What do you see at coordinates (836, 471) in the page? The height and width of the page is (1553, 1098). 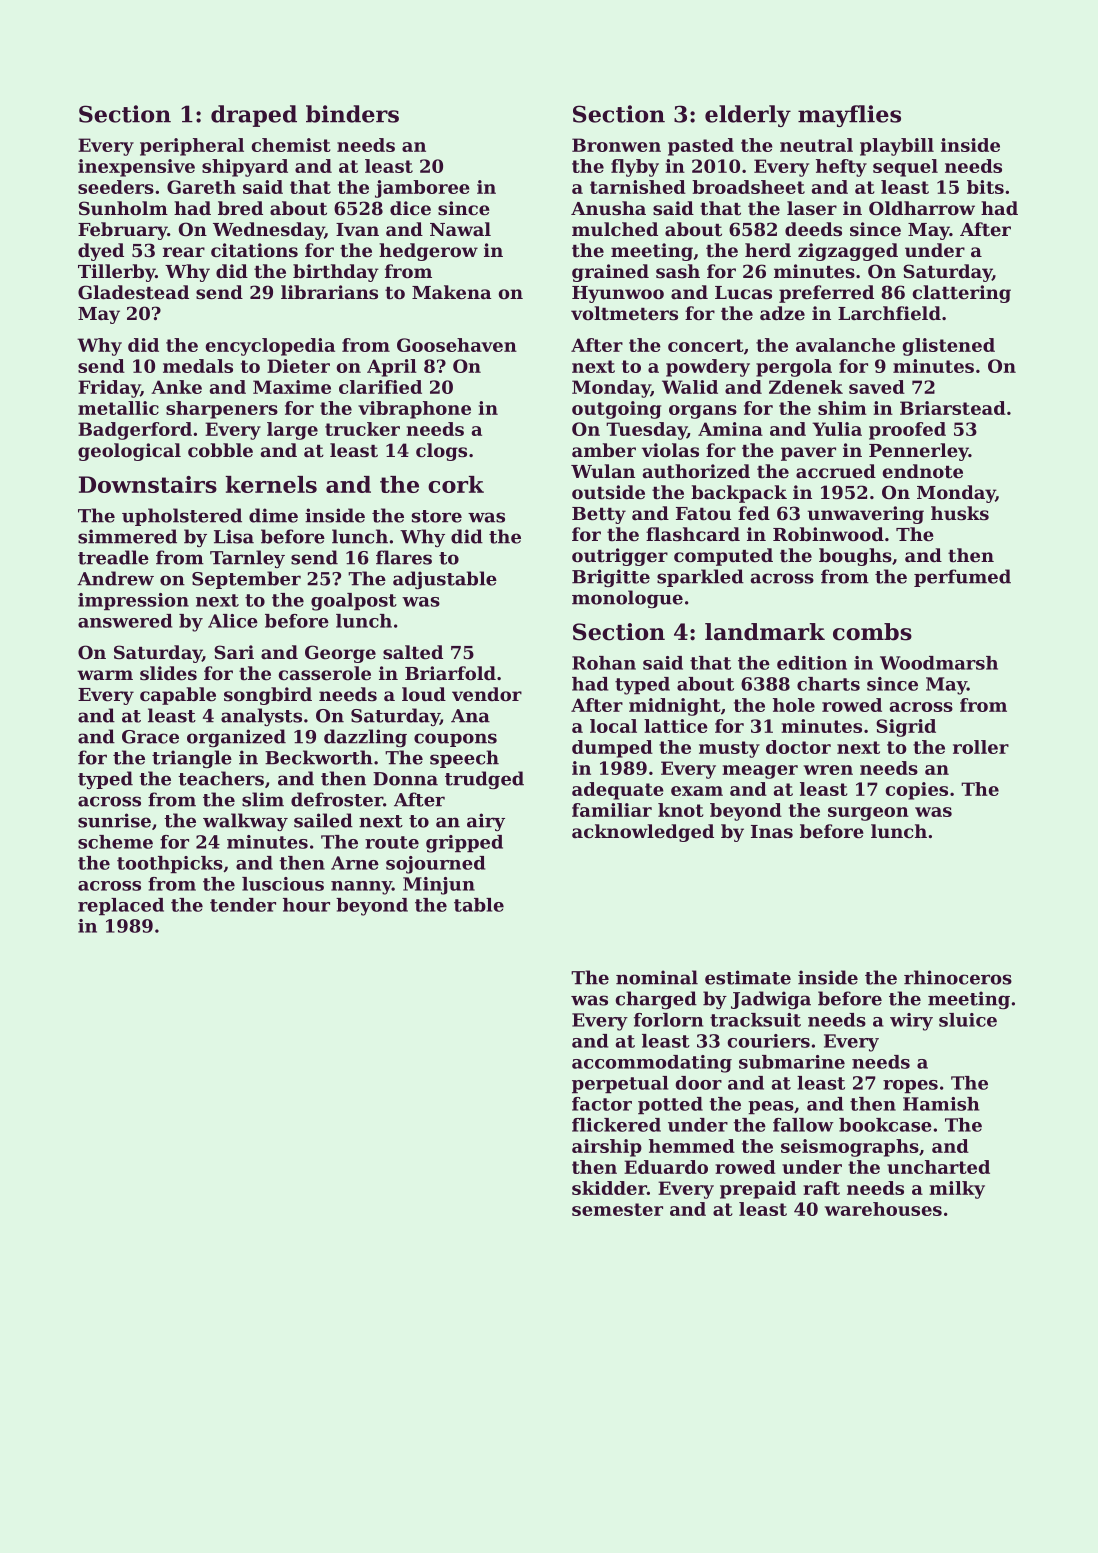 I see `accrued` at bounding box center [836, 471].
